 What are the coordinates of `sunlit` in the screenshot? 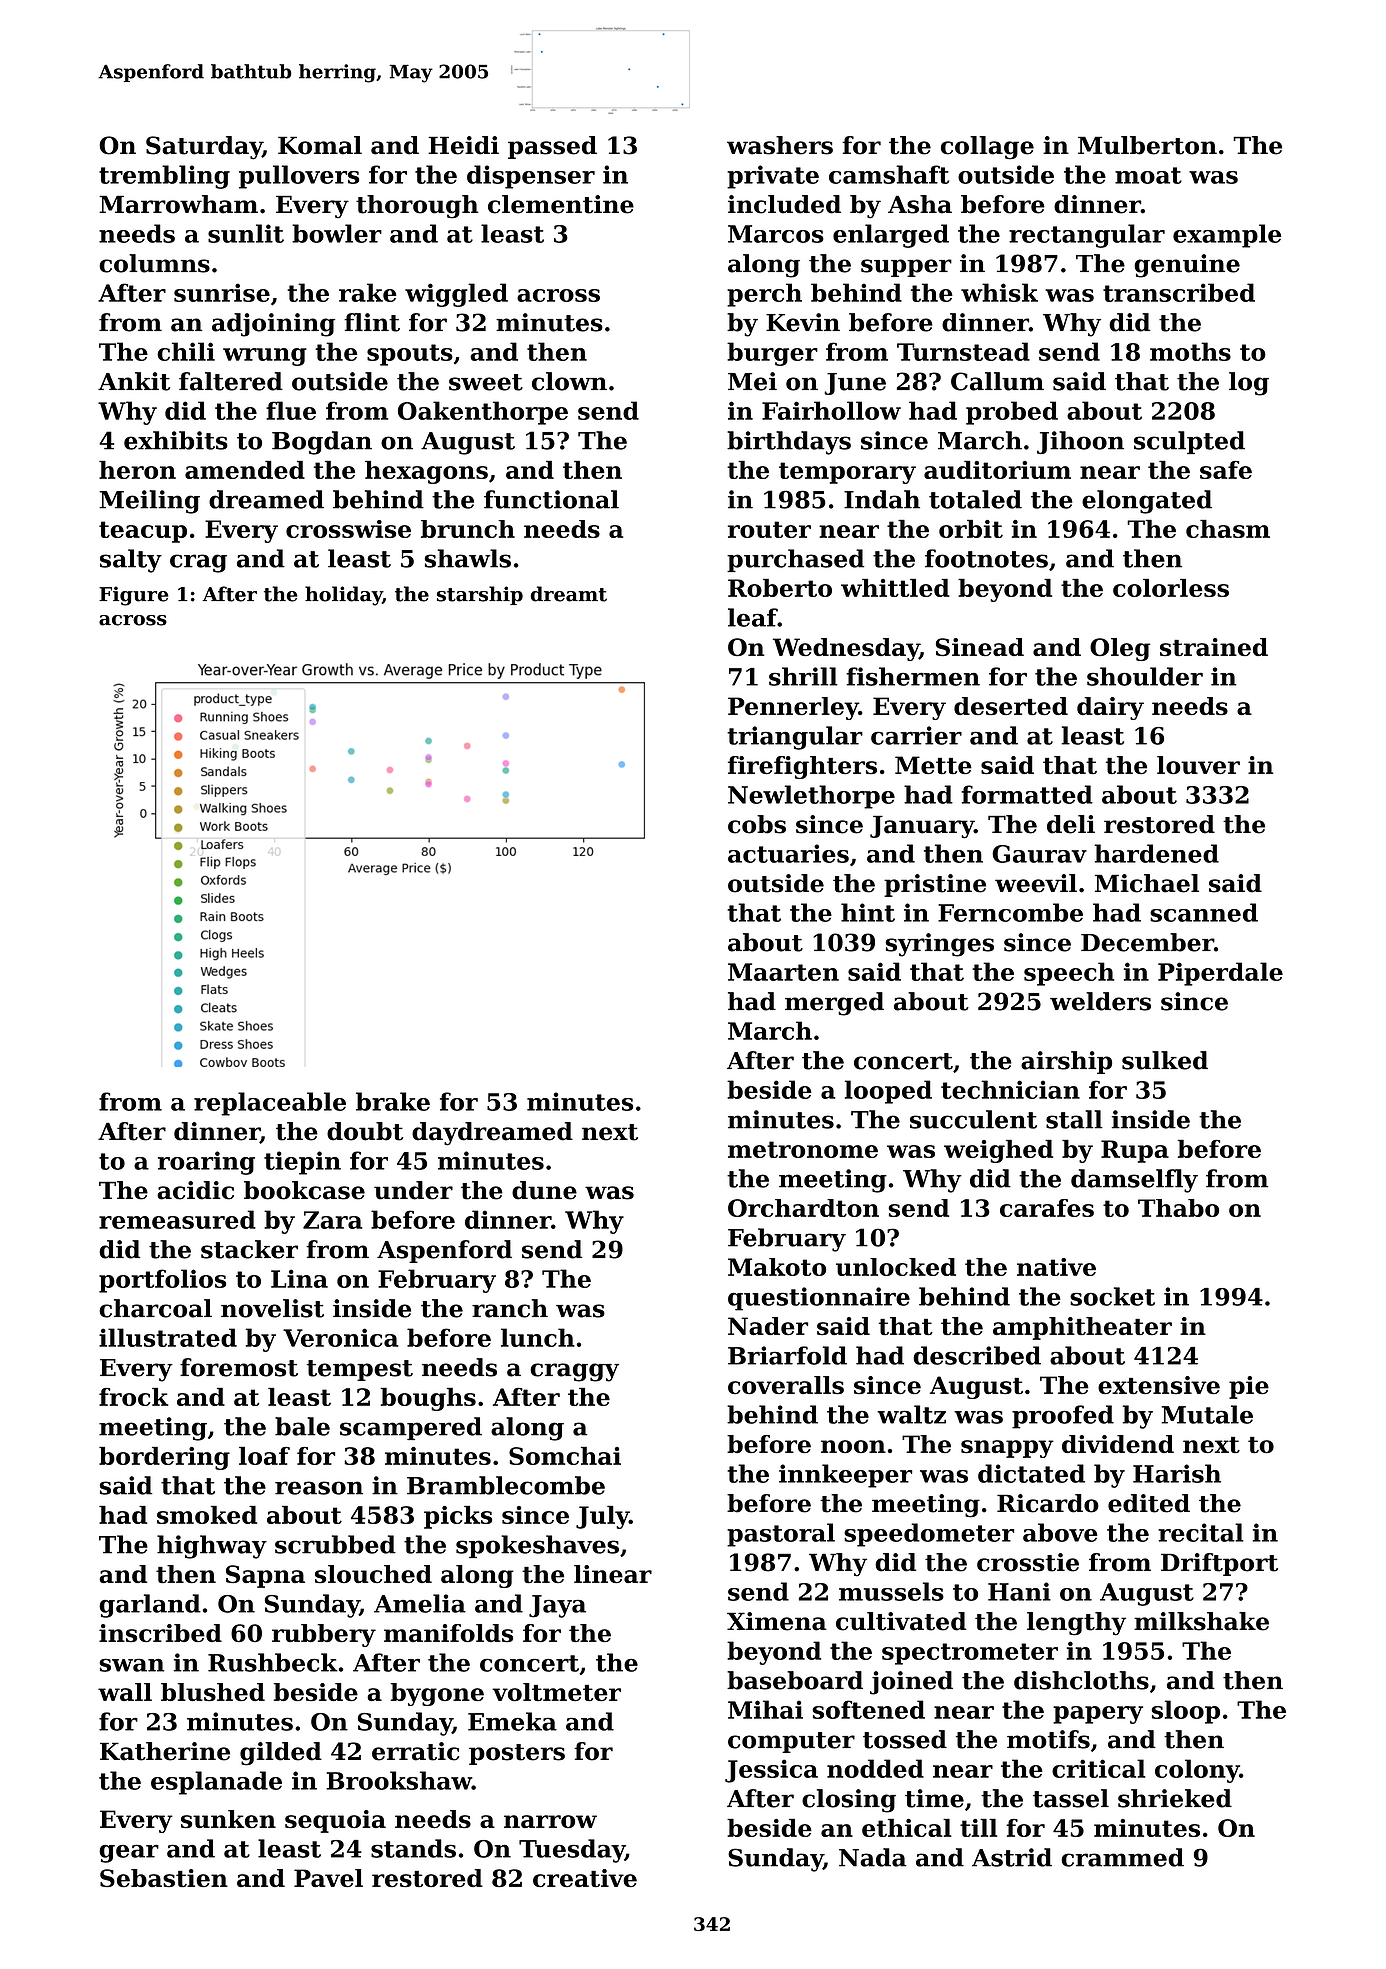 It's located at (246, 233).
